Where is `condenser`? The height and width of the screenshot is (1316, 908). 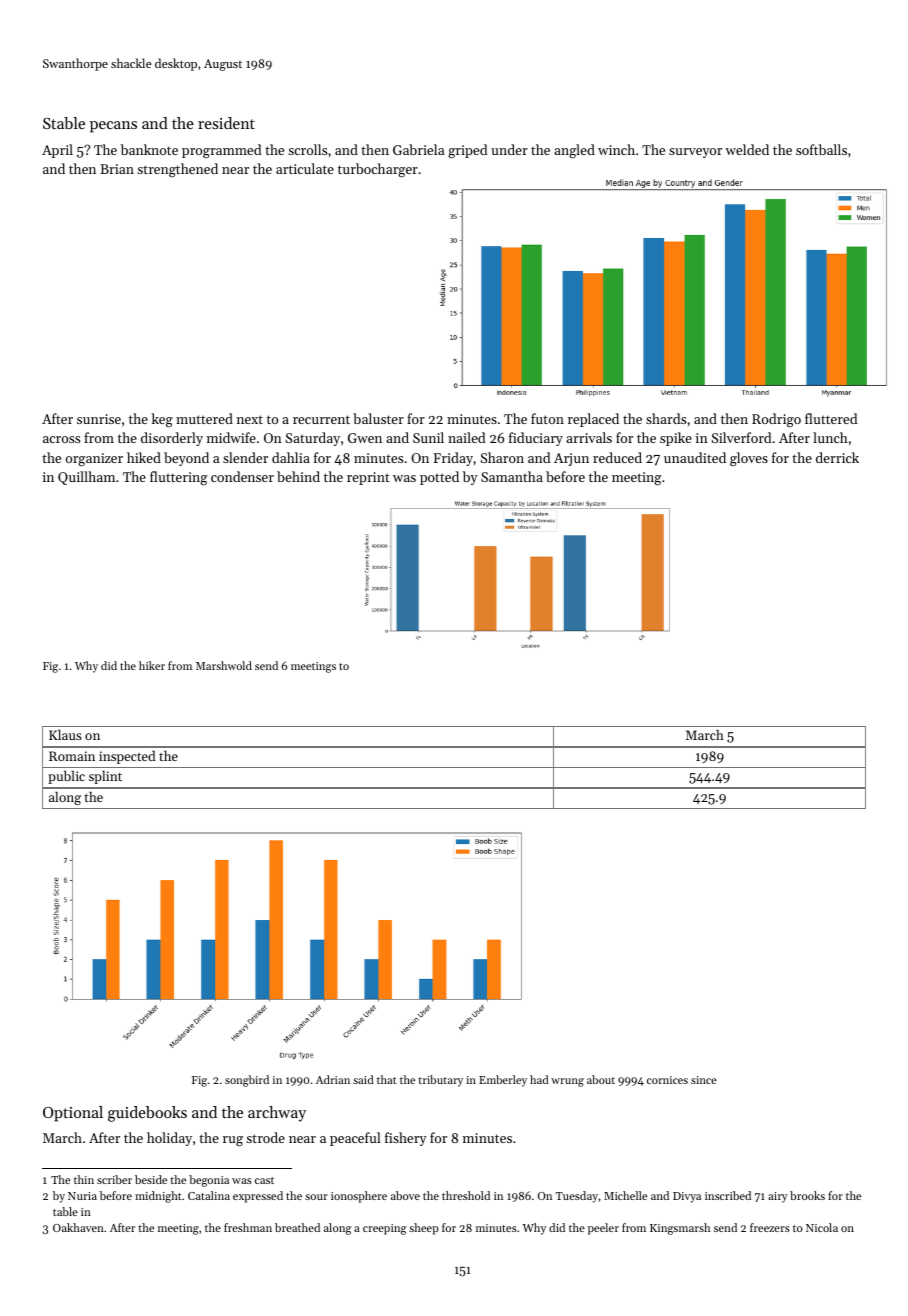 condenser is located at coordinates (242, 476).
